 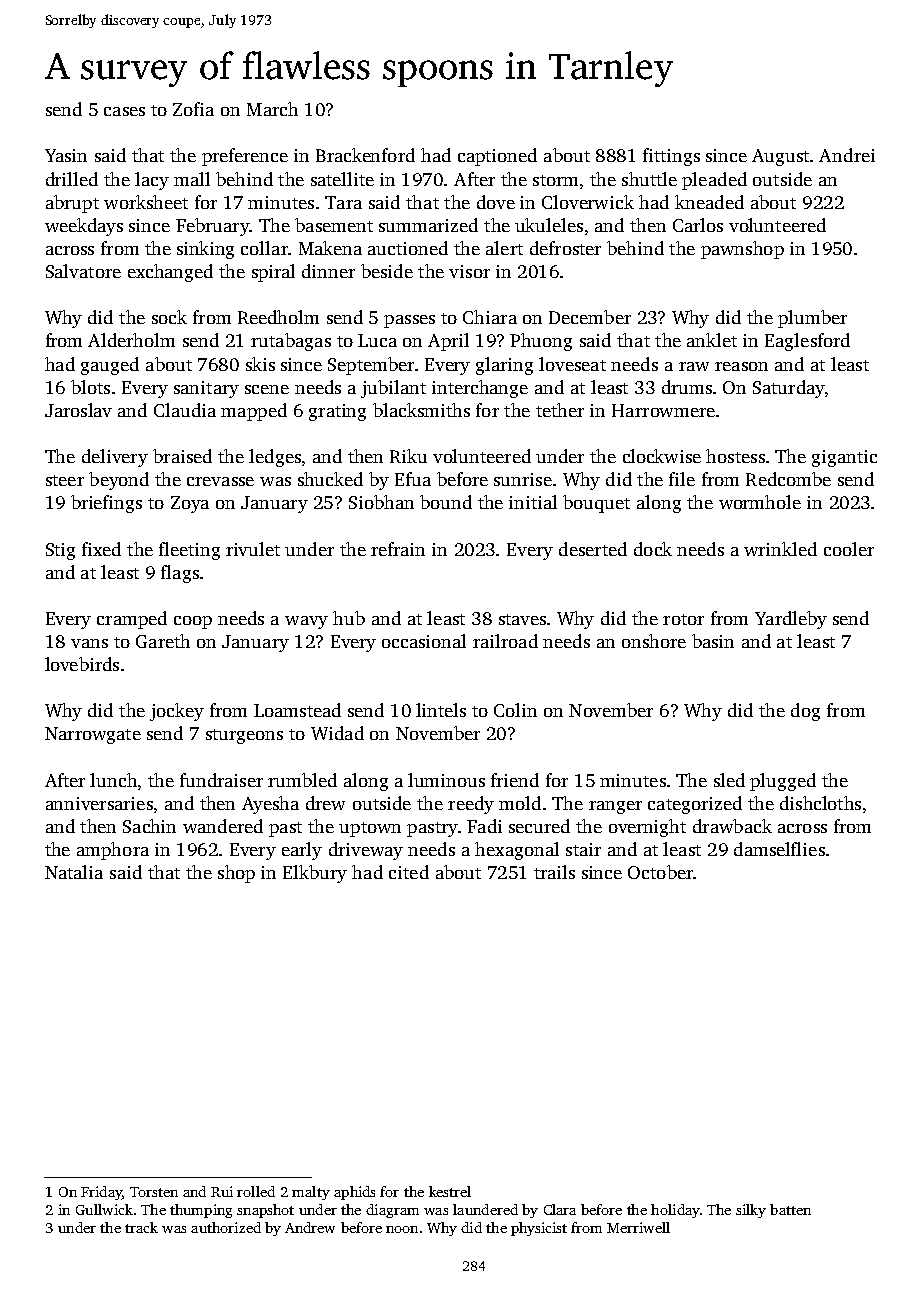 What do you see at coordinates (790, 1209) in the image?
I see `batten` at bounding box center [790, 1209].
